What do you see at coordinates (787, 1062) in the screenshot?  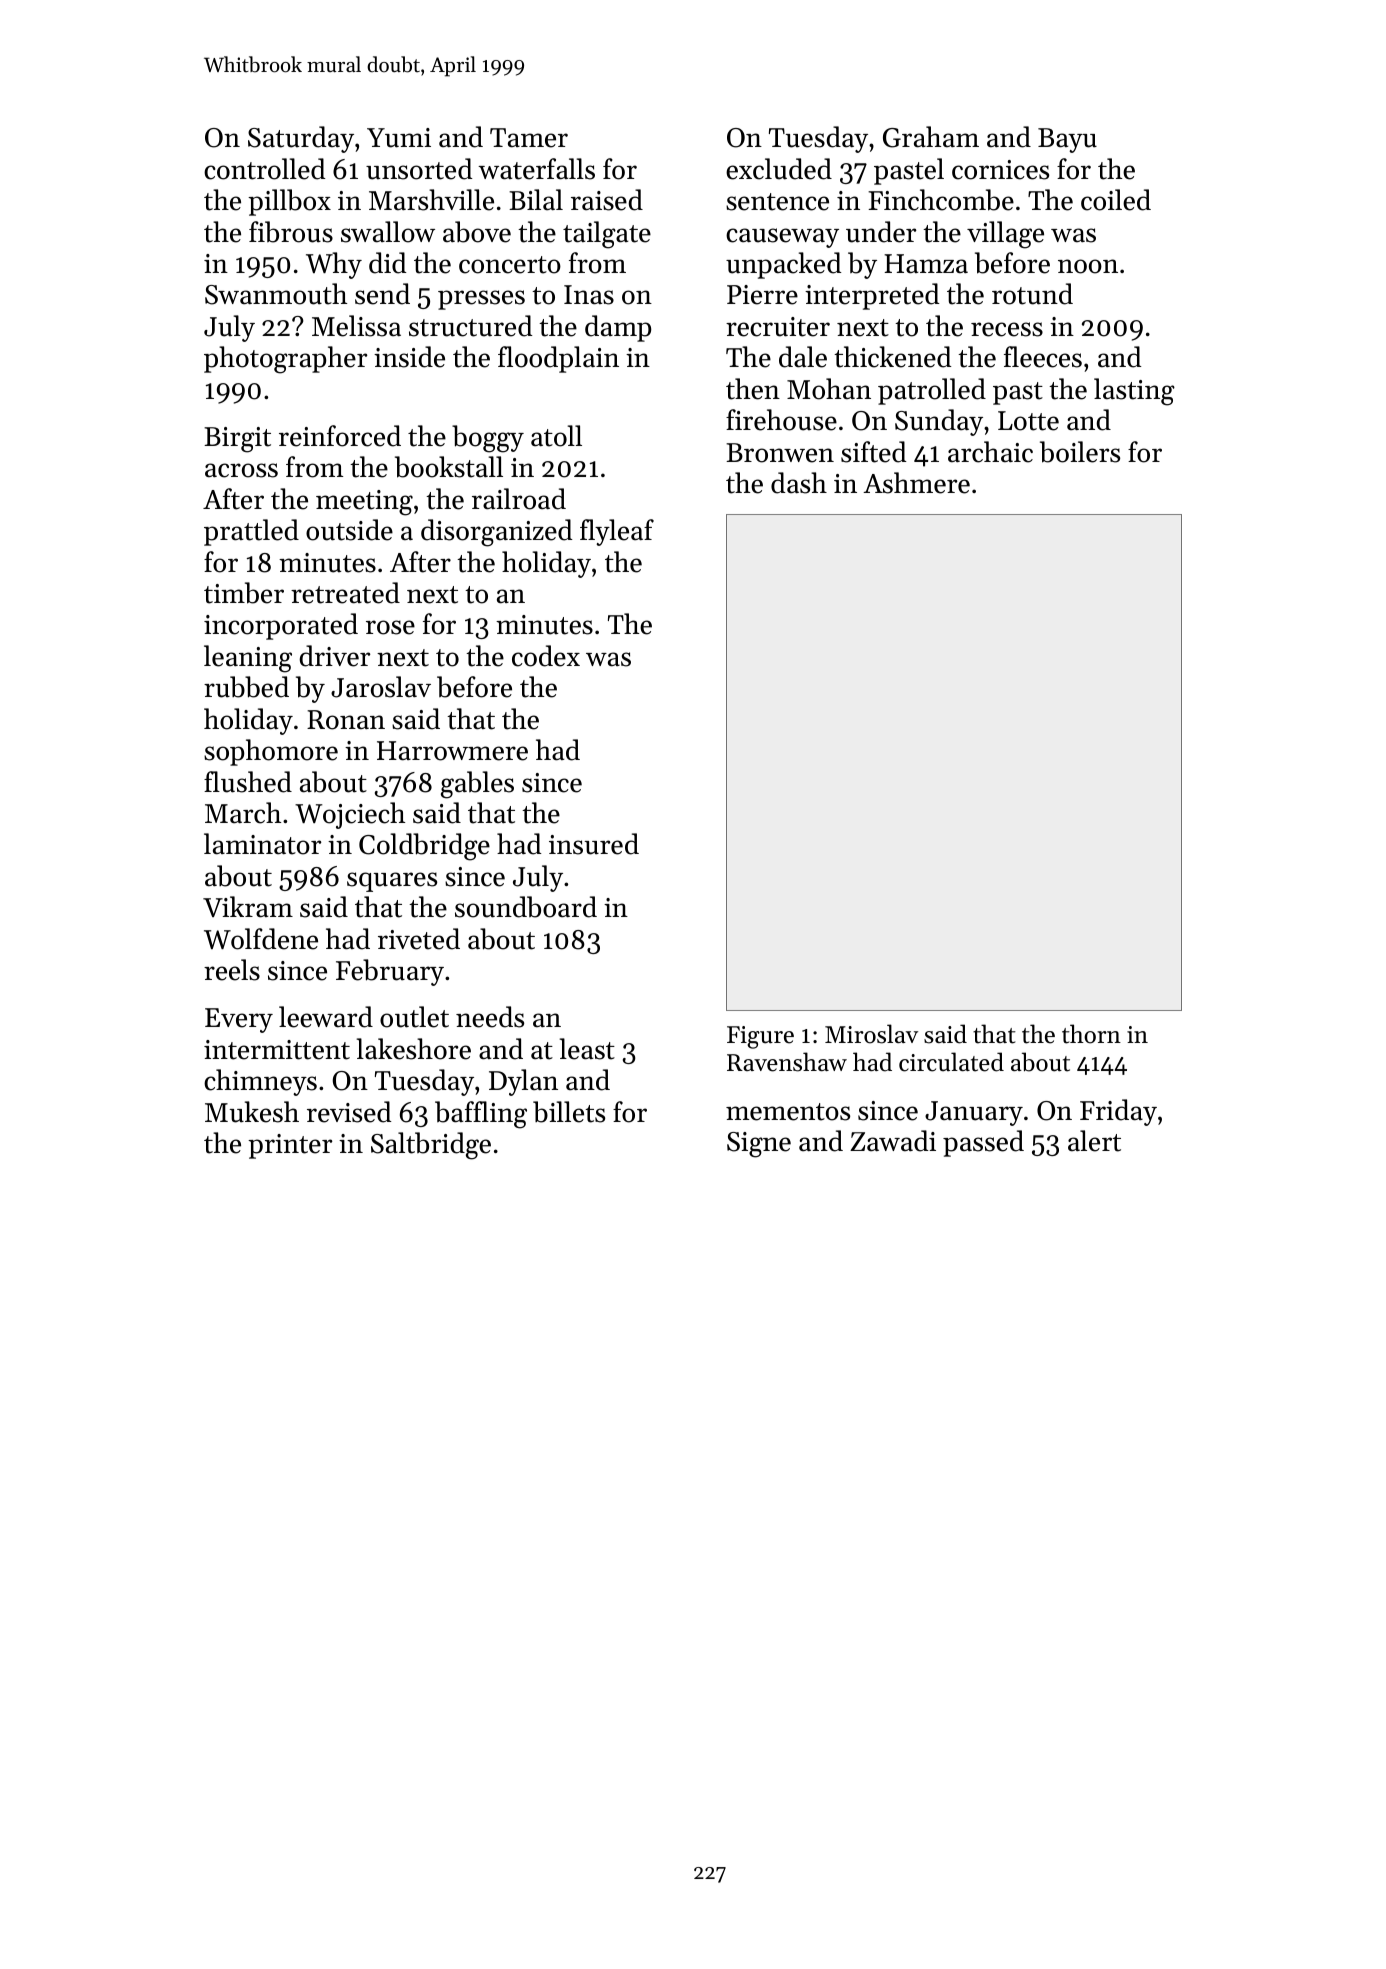 I see `Ravenshaw` at bounding box center [787, 1062].
